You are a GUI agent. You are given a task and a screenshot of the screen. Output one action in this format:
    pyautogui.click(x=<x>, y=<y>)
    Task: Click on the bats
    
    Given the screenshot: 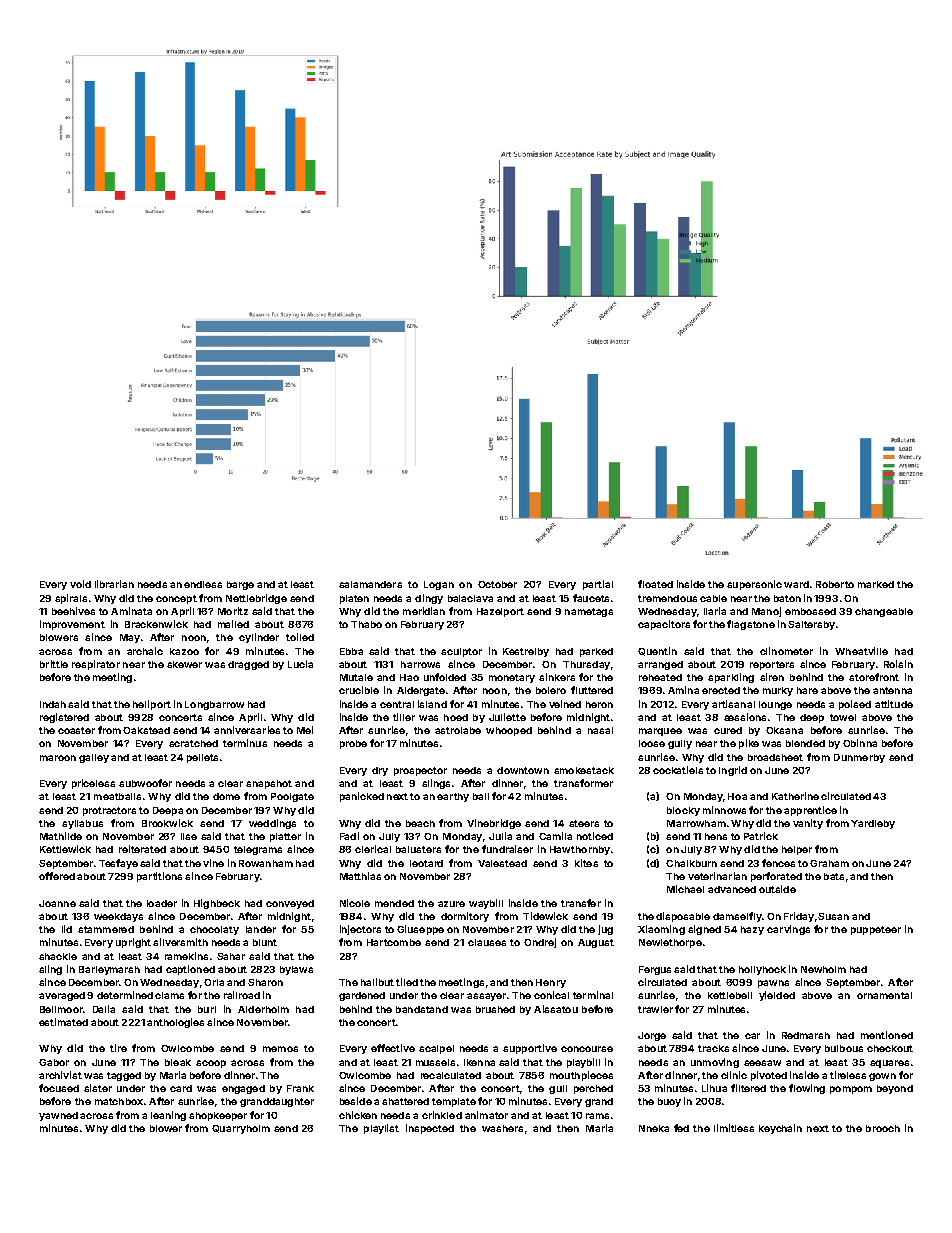 What is the action you would take?
    pyautogui.click(x=834, y=876)
